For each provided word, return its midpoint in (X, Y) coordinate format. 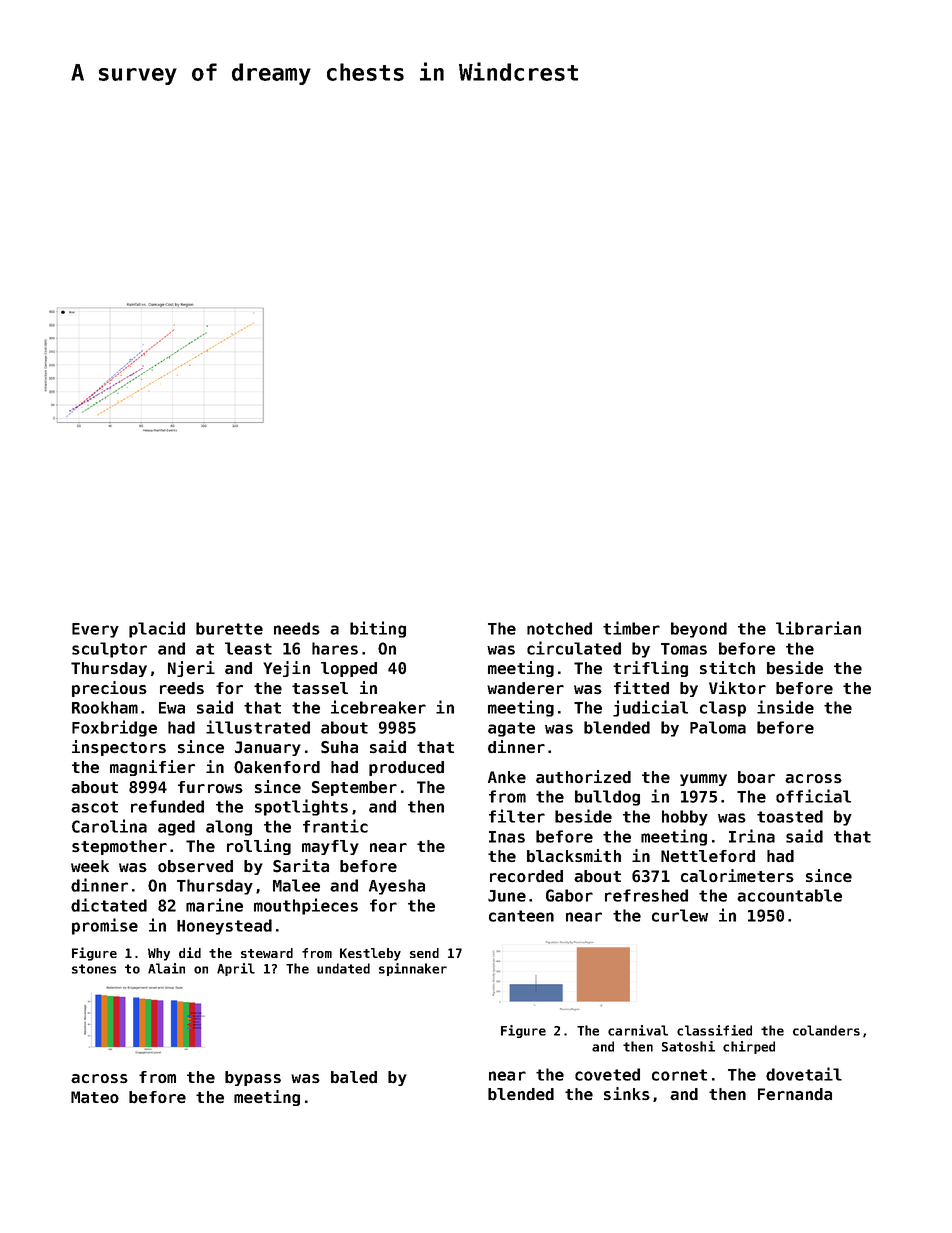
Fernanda (795, 1094)
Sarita (301, 866)
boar (756, 777)
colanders (826, 1030)
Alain (166, 968)
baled (354, 1077)
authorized (583, 777)
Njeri (191, 669)
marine (214, 905)
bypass (253, 1078)
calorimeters (737, 875)
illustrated (258, 727)
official (813, 796)
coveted (607, 1074)
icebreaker (378, 707)
